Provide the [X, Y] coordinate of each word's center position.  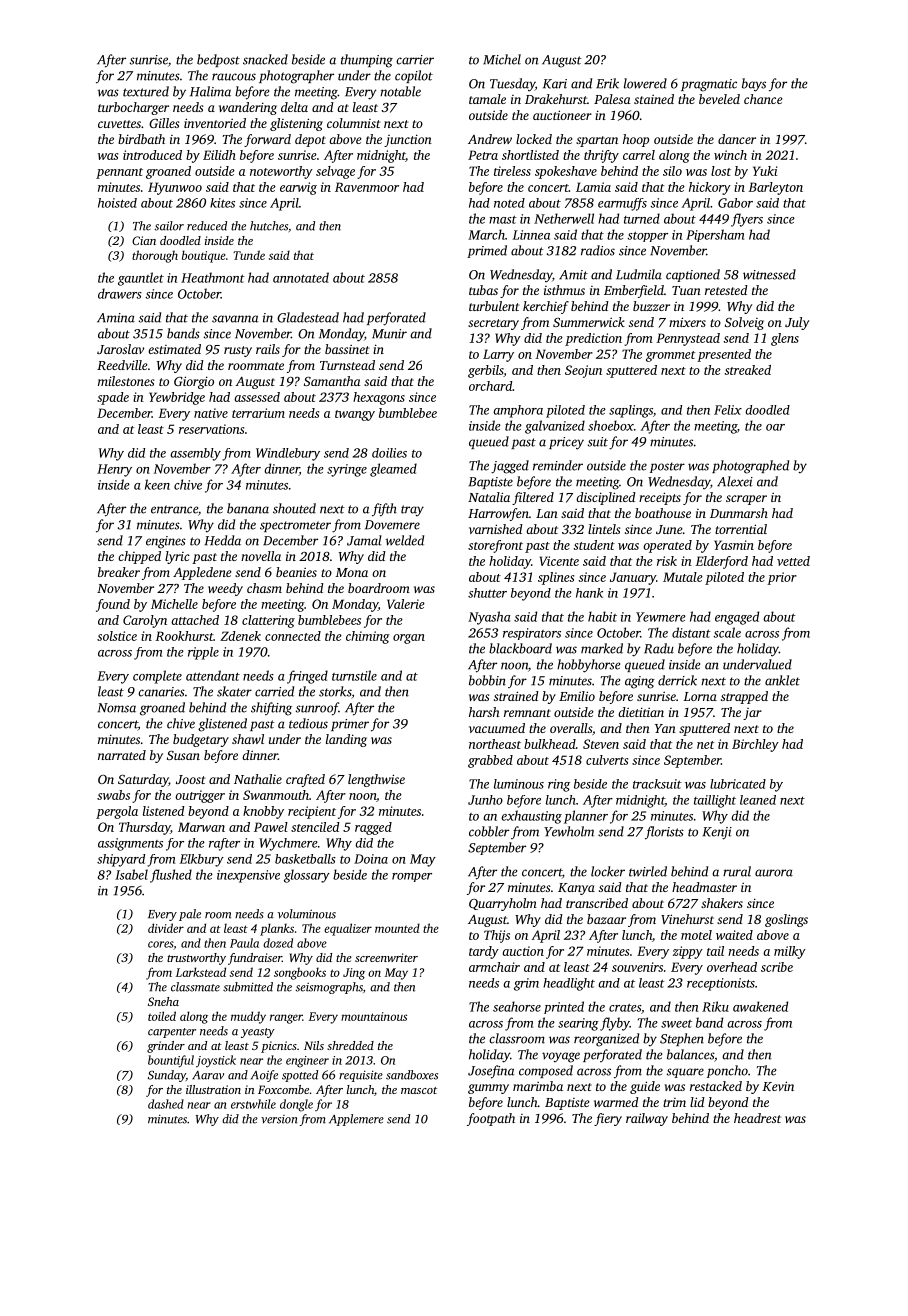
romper [412, 877]
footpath [491, 1119]
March [486, 234]
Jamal [364, 540]
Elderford [721, 562]
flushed [171, 876]
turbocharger [133, 108]
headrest [757, 1118]
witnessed [769, 274]
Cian [144, 240]
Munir [389, 334]
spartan [597, 141]
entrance [174, 509]
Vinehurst [687, 919]
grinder [166, 1047]
